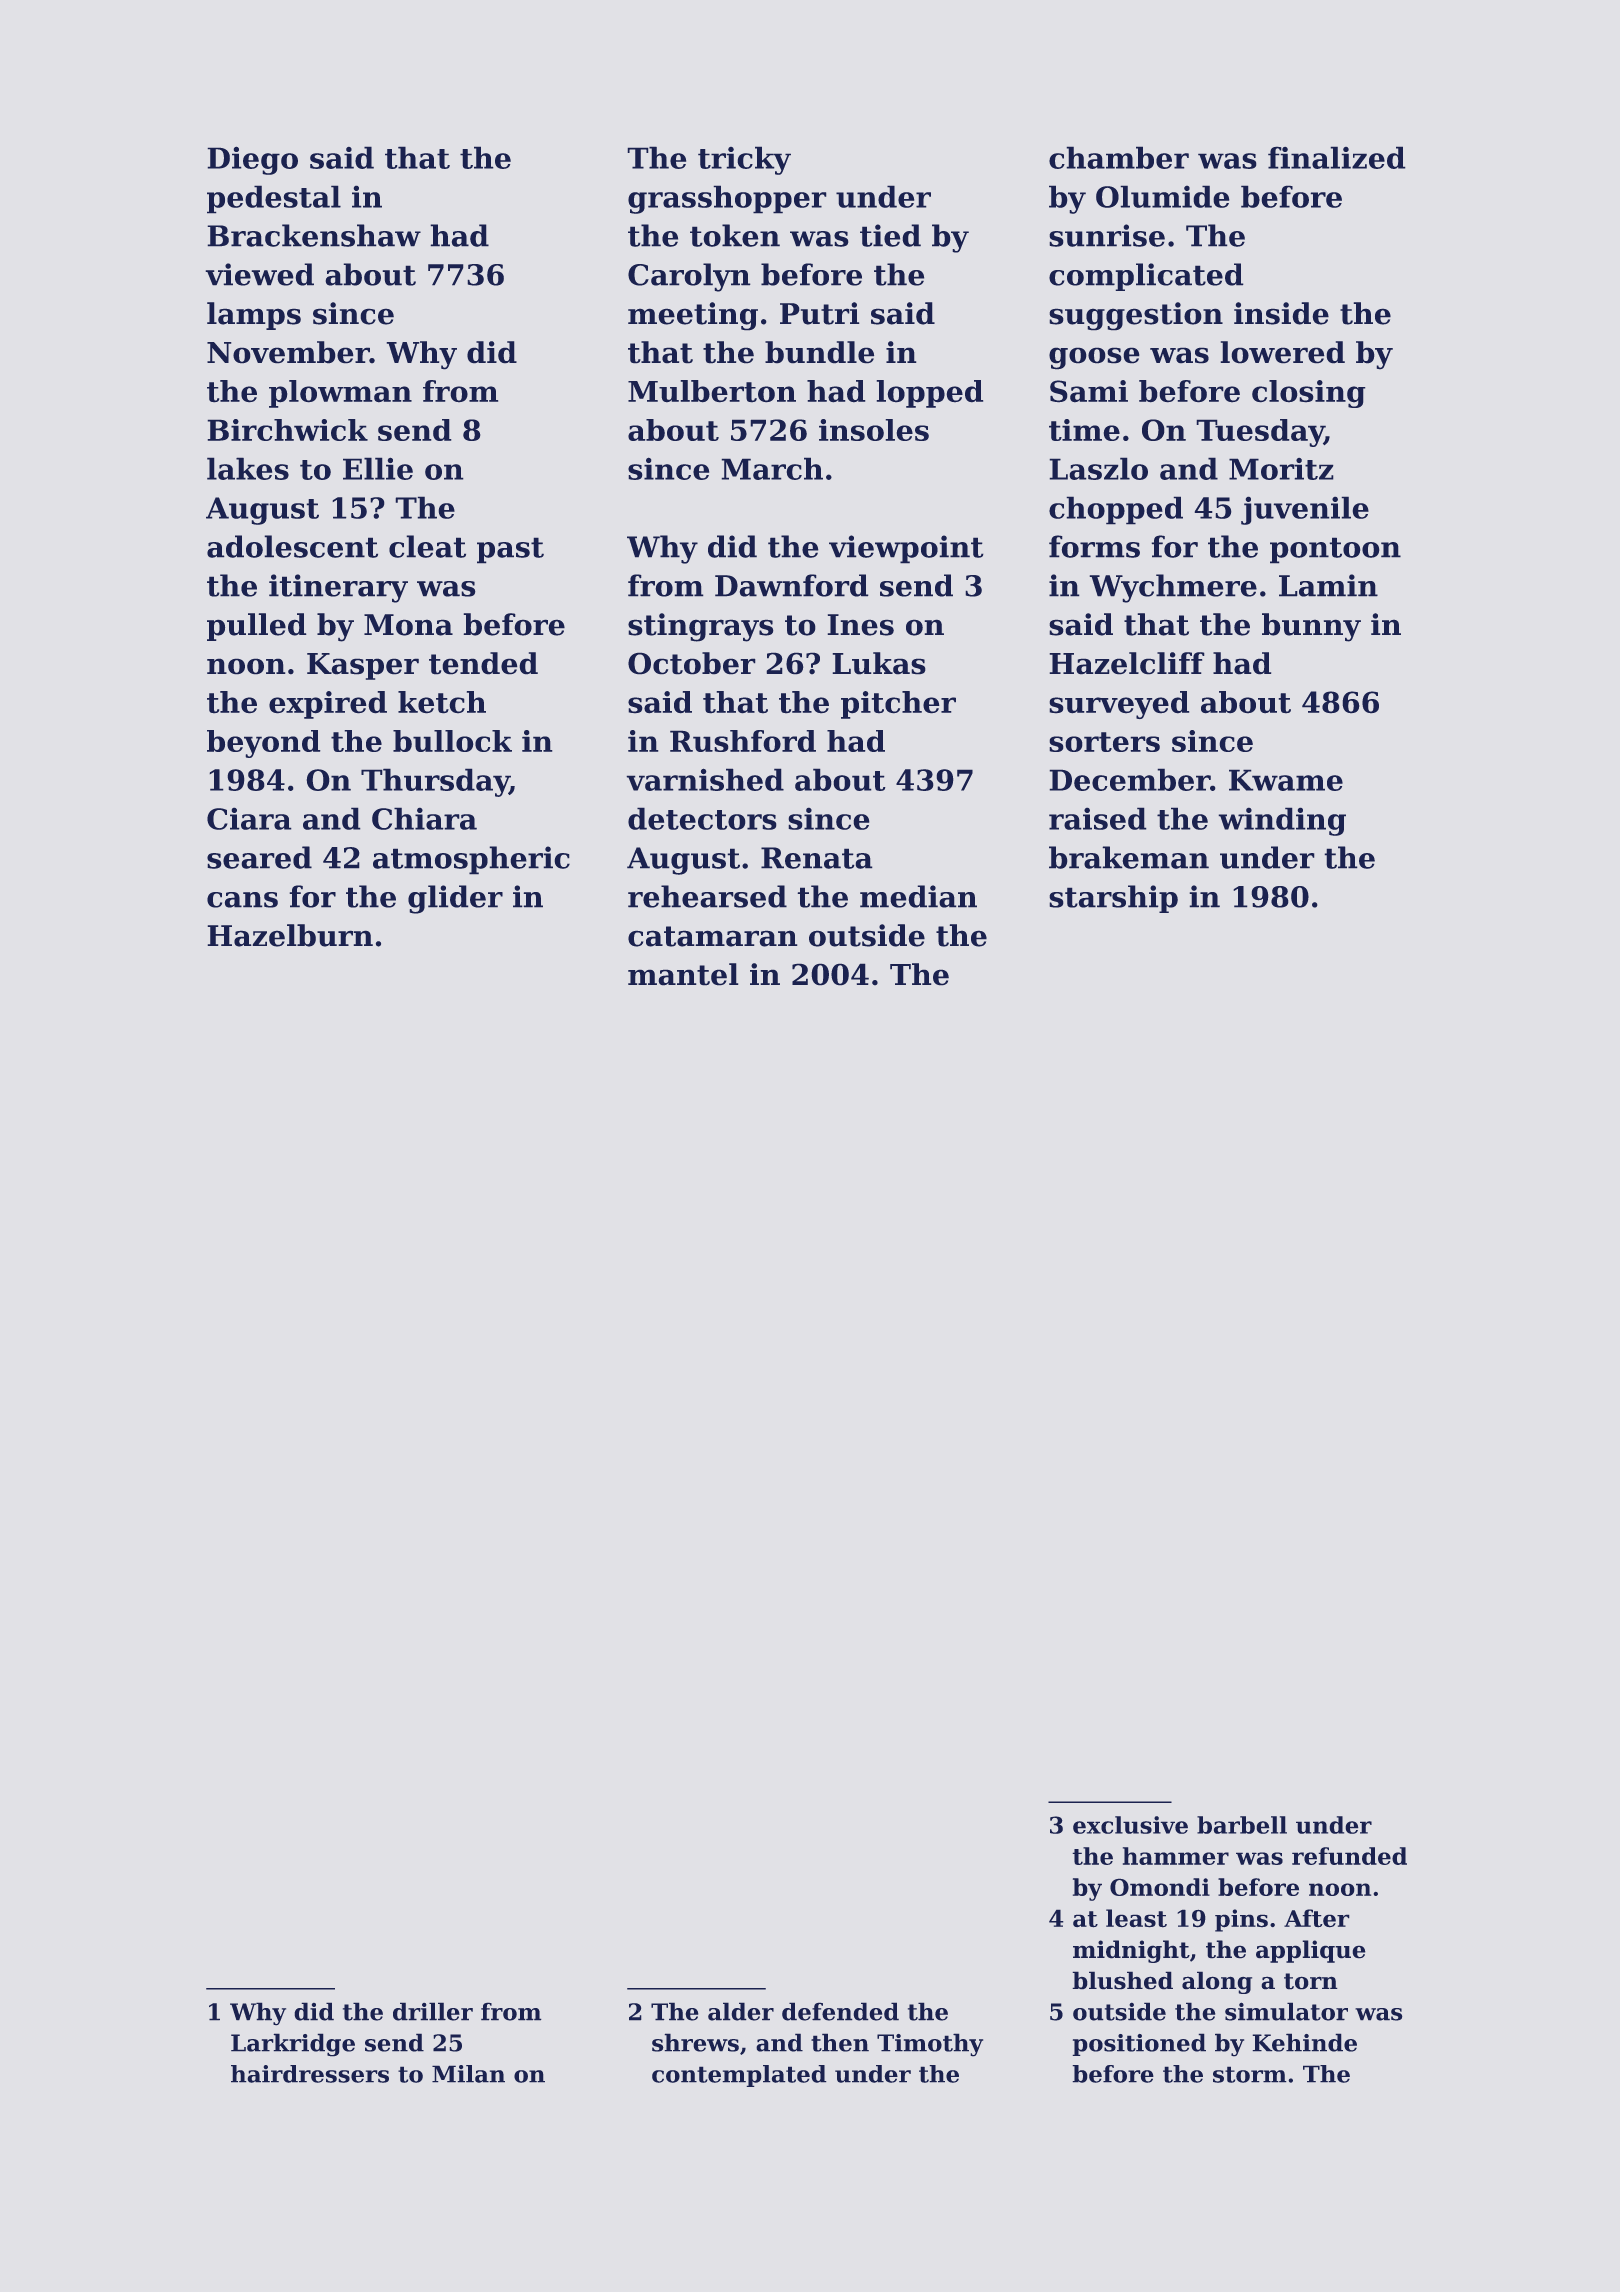 This screenshot has width=1620, height=2292. Describe the element at coordinates (252, 160) in the screenshot. I see `Diego` at that location.
